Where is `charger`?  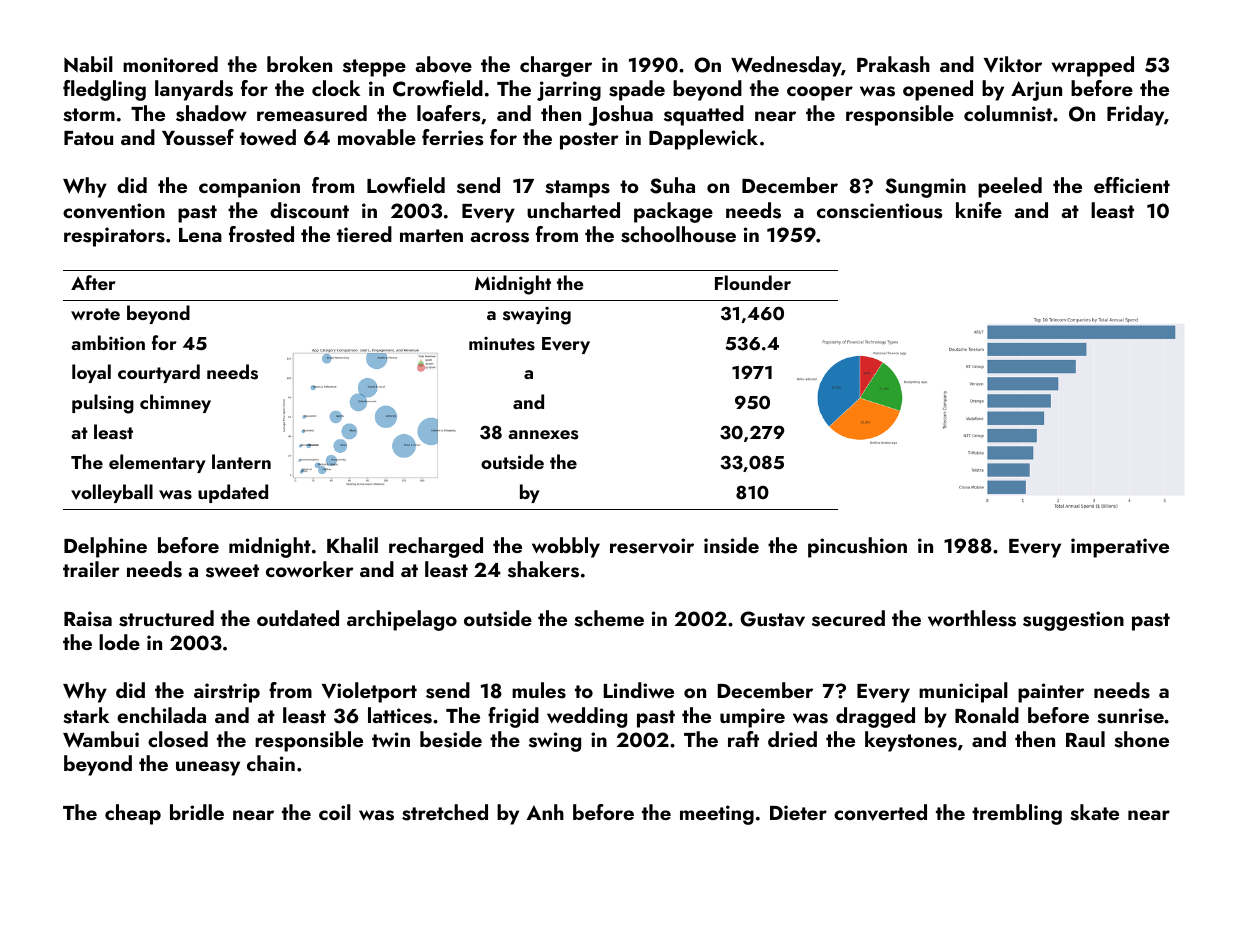
charger is located at coordinates (556, 66).
